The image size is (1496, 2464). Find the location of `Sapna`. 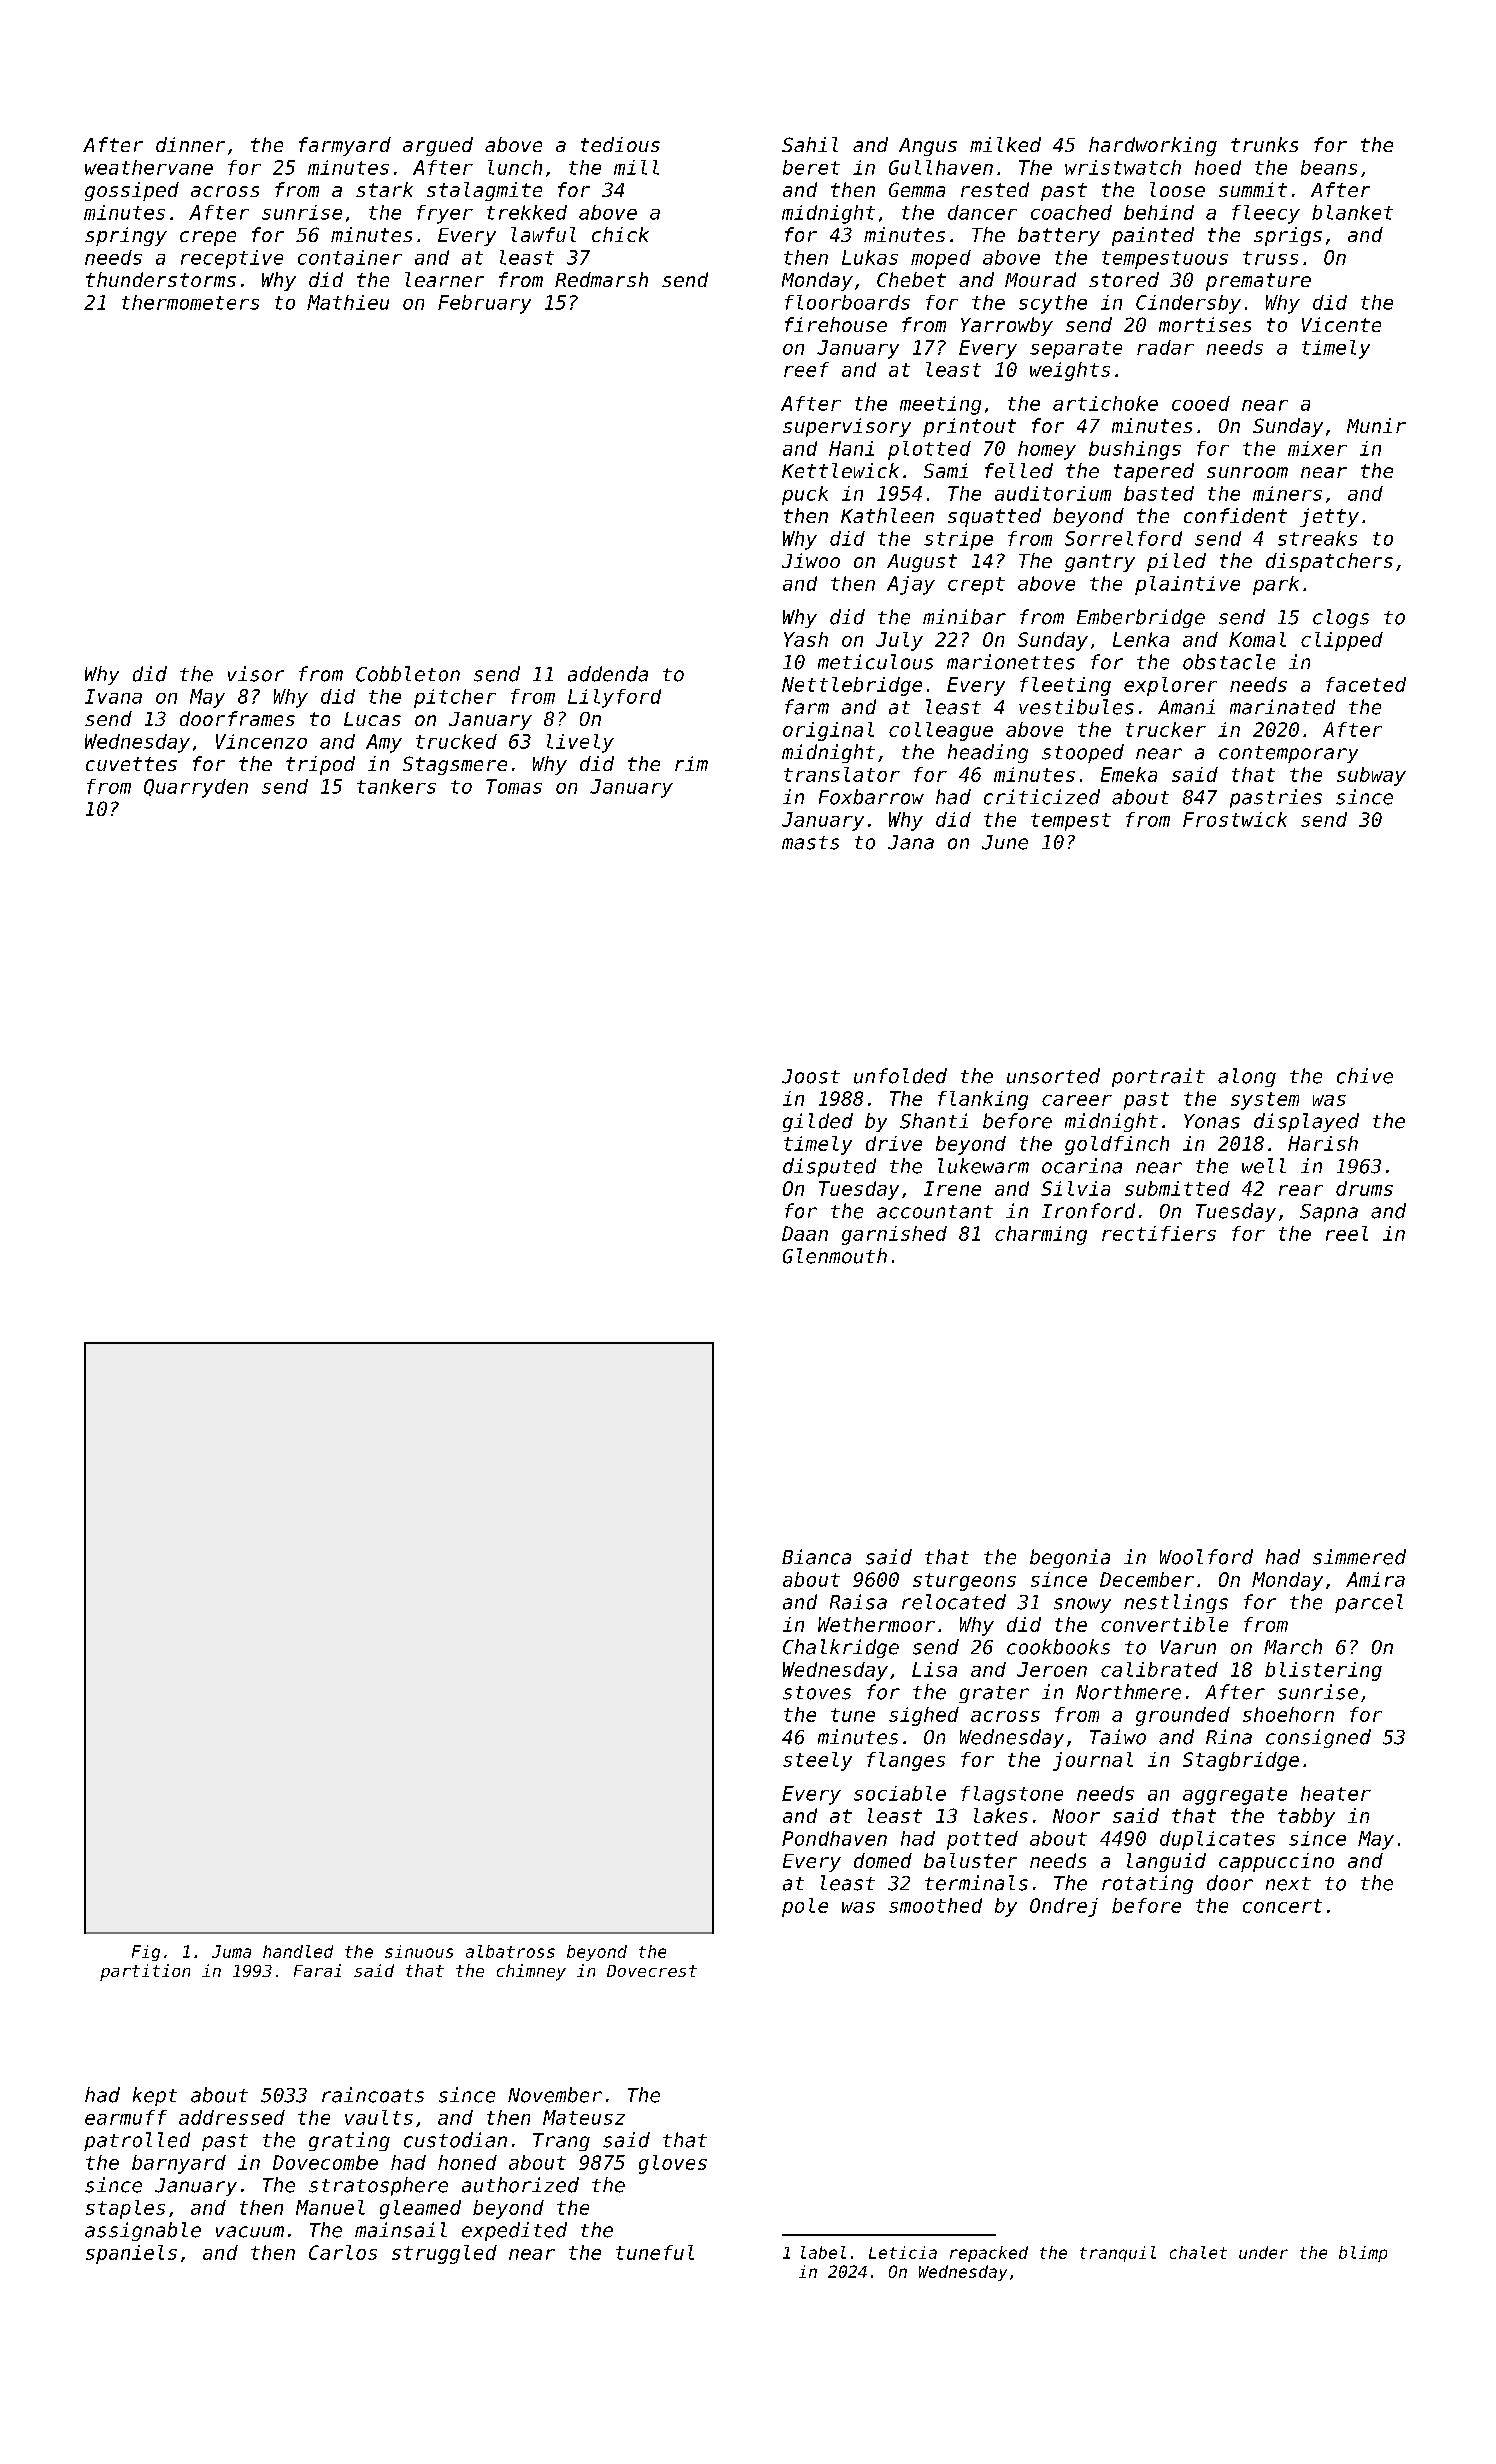

Sapna is located at coordinates (1329, 1213).
